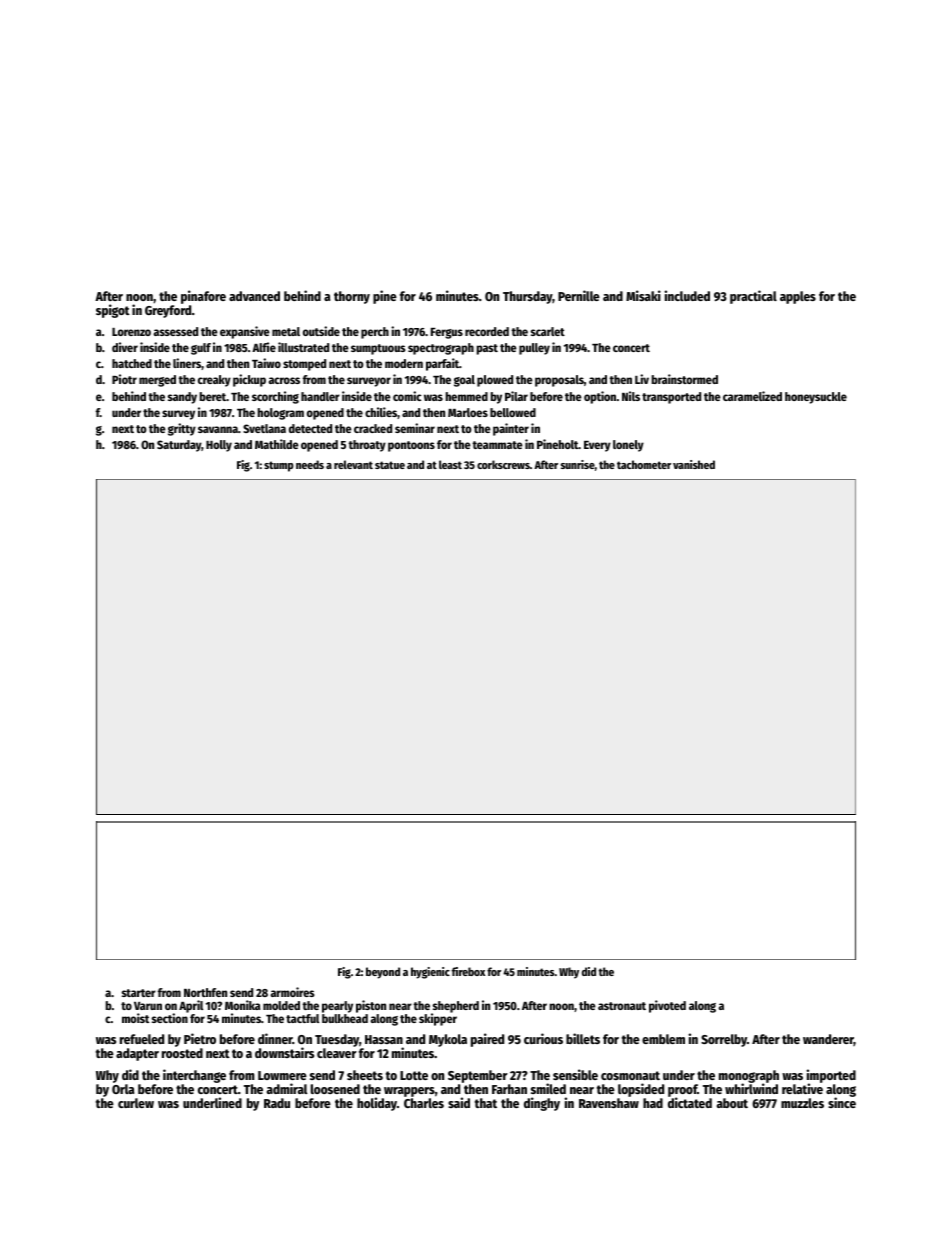  What do you see at coordinates (816, 398) in the page?
I see `honeysuckle` at bounding box center [816, 398].
